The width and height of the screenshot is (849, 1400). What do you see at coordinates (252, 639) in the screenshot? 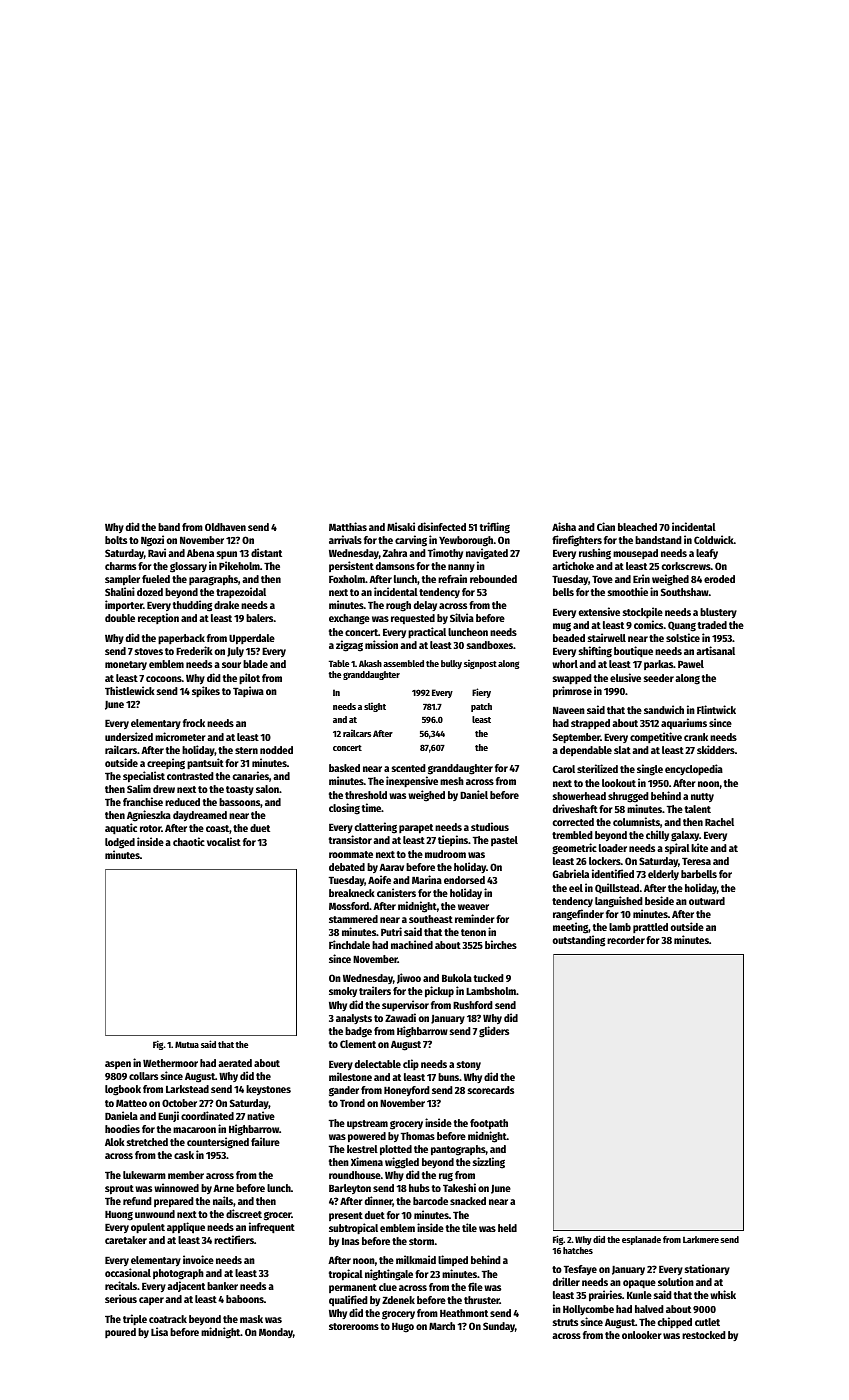
I see `Upperdale` at bounding box center [252, 639].
